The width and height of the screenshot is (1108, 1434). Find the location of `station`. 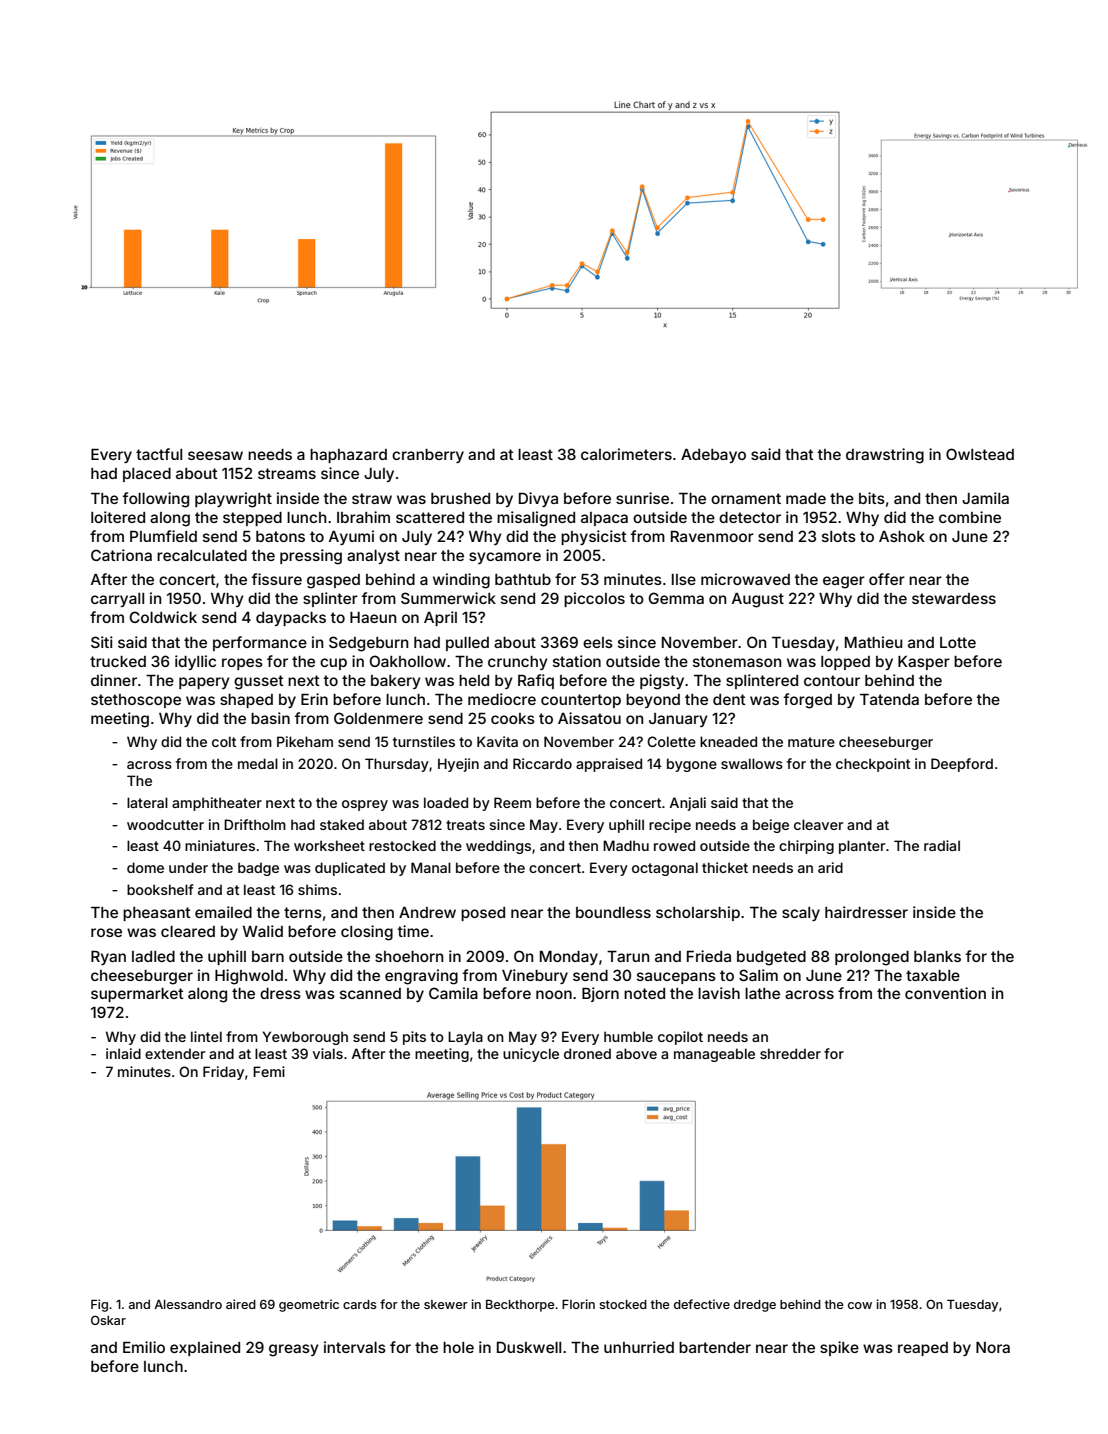

station is located at coordinates (577, 661).
